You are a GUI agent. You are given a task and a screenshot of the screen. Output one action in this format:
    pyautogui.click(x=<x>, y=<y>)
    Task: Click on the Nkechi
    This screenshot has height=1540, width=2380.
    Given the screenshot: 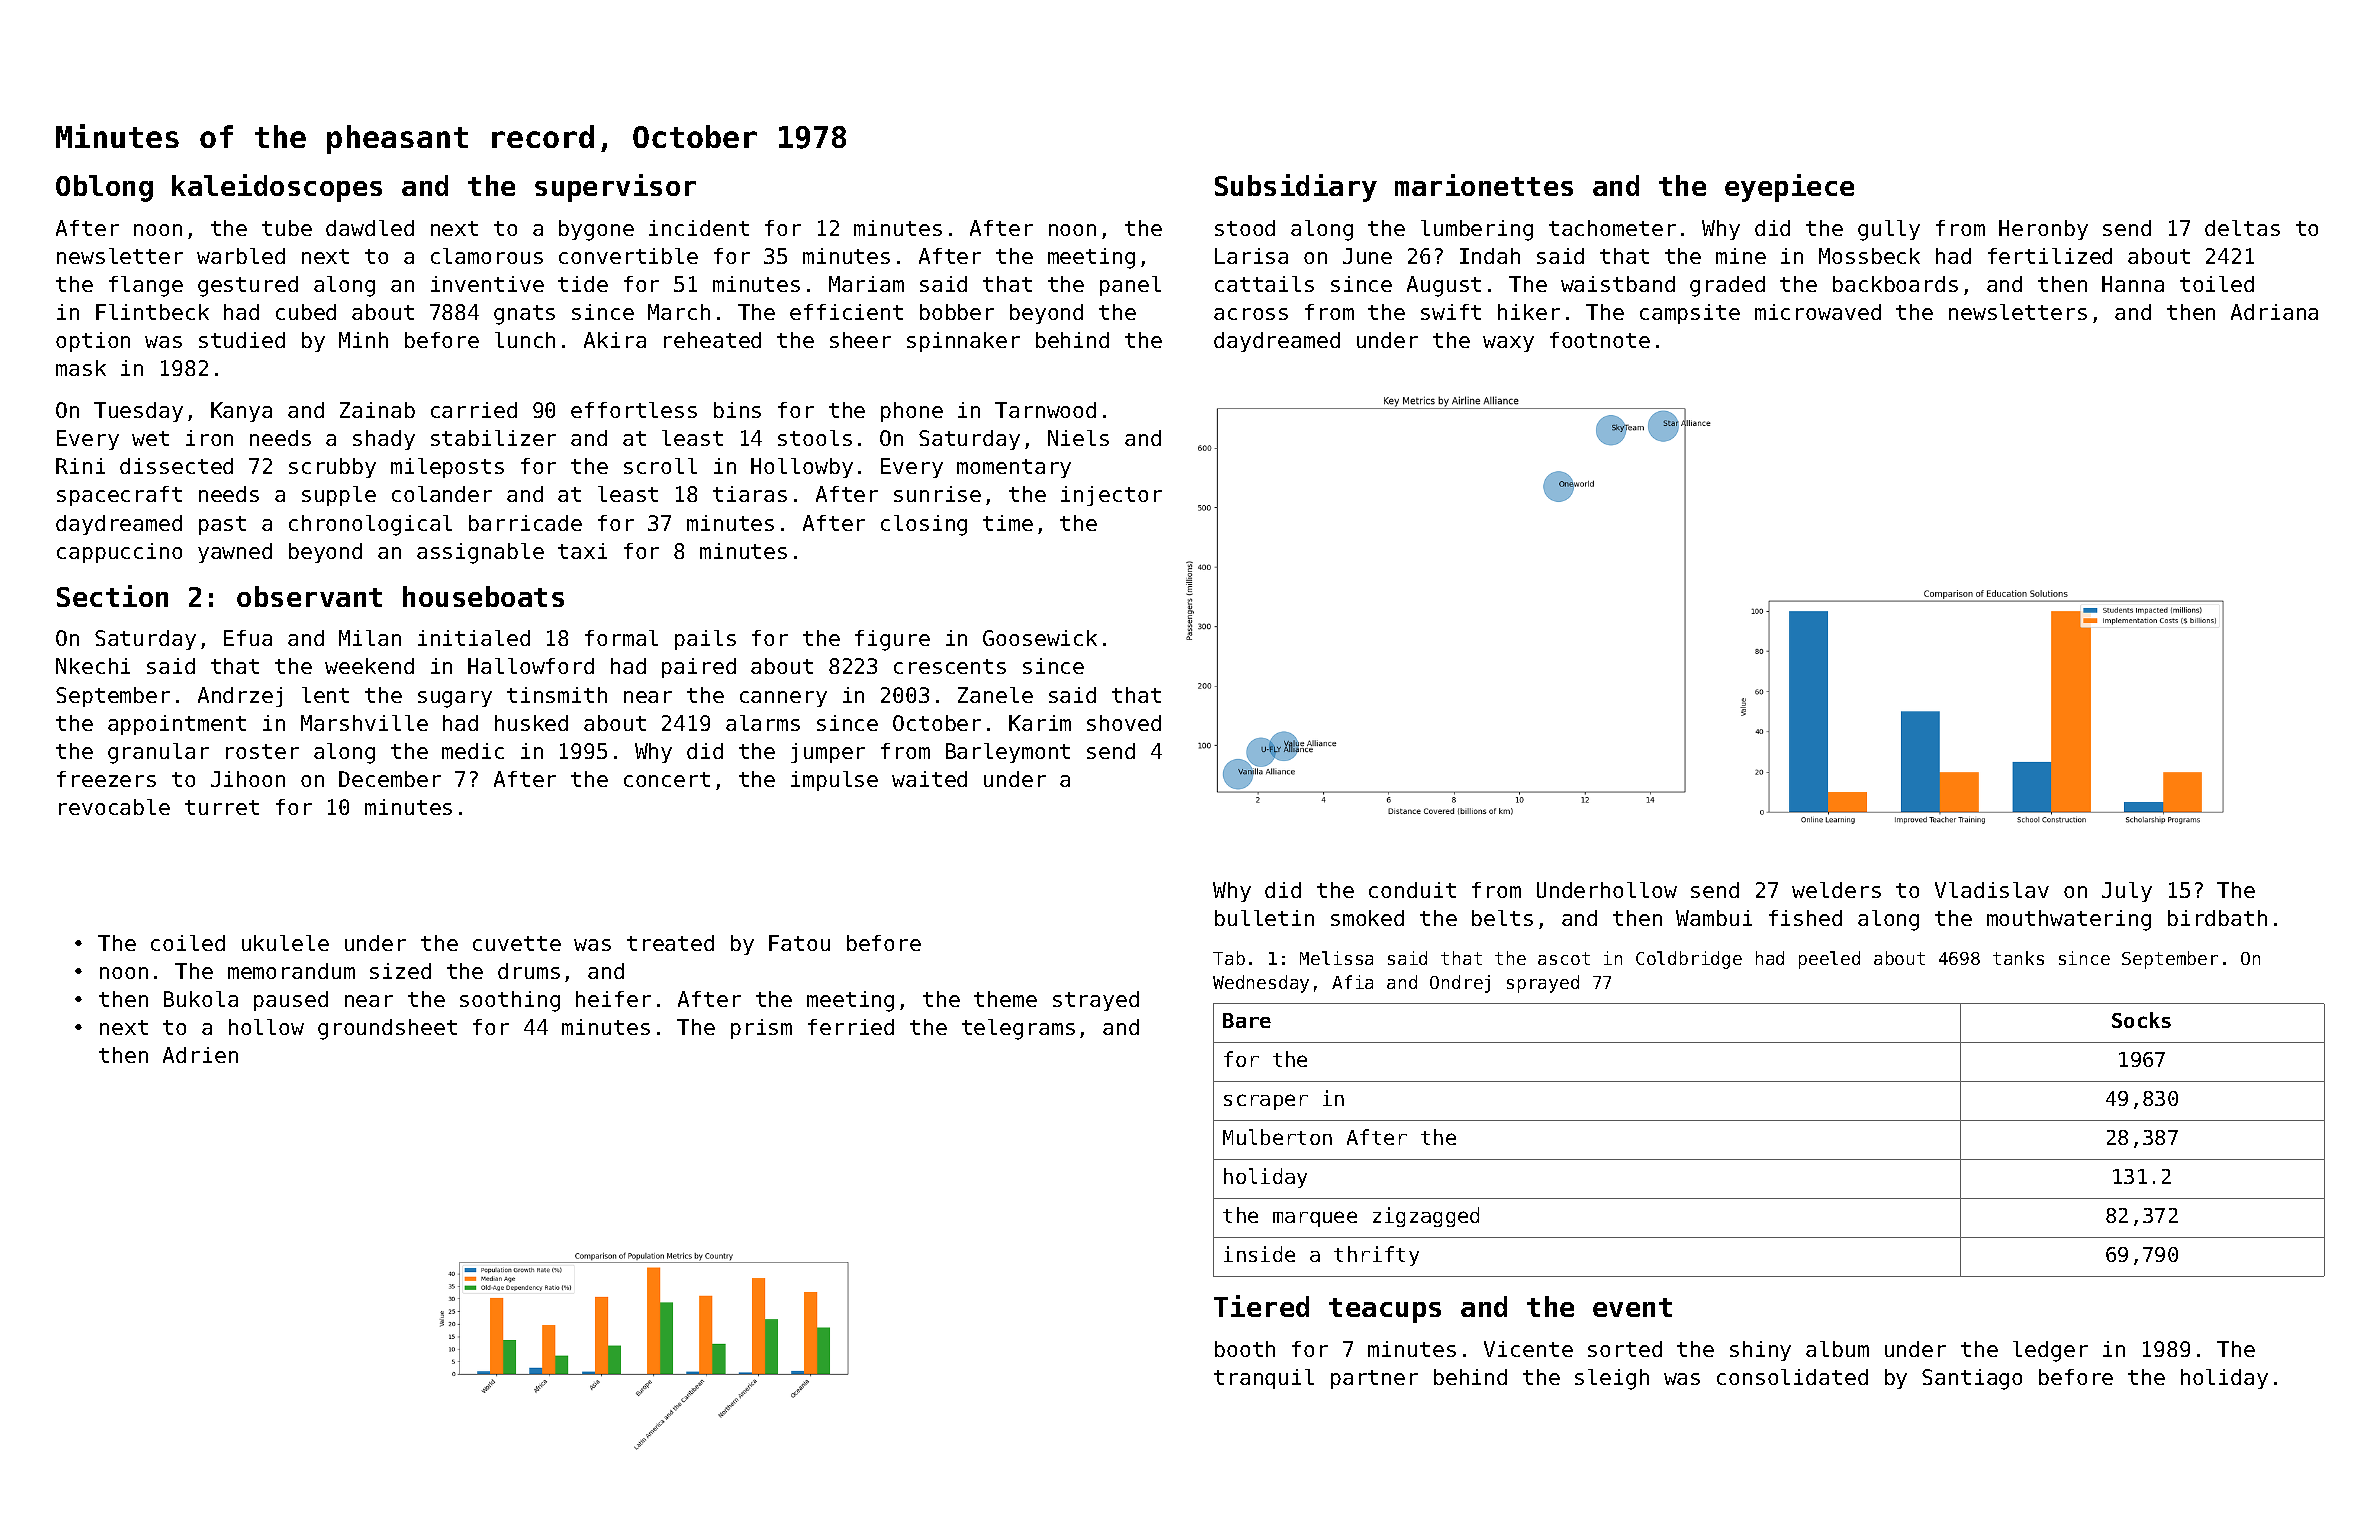 What is the action you would take?
    pyautogui.click(x=93, y=666)
